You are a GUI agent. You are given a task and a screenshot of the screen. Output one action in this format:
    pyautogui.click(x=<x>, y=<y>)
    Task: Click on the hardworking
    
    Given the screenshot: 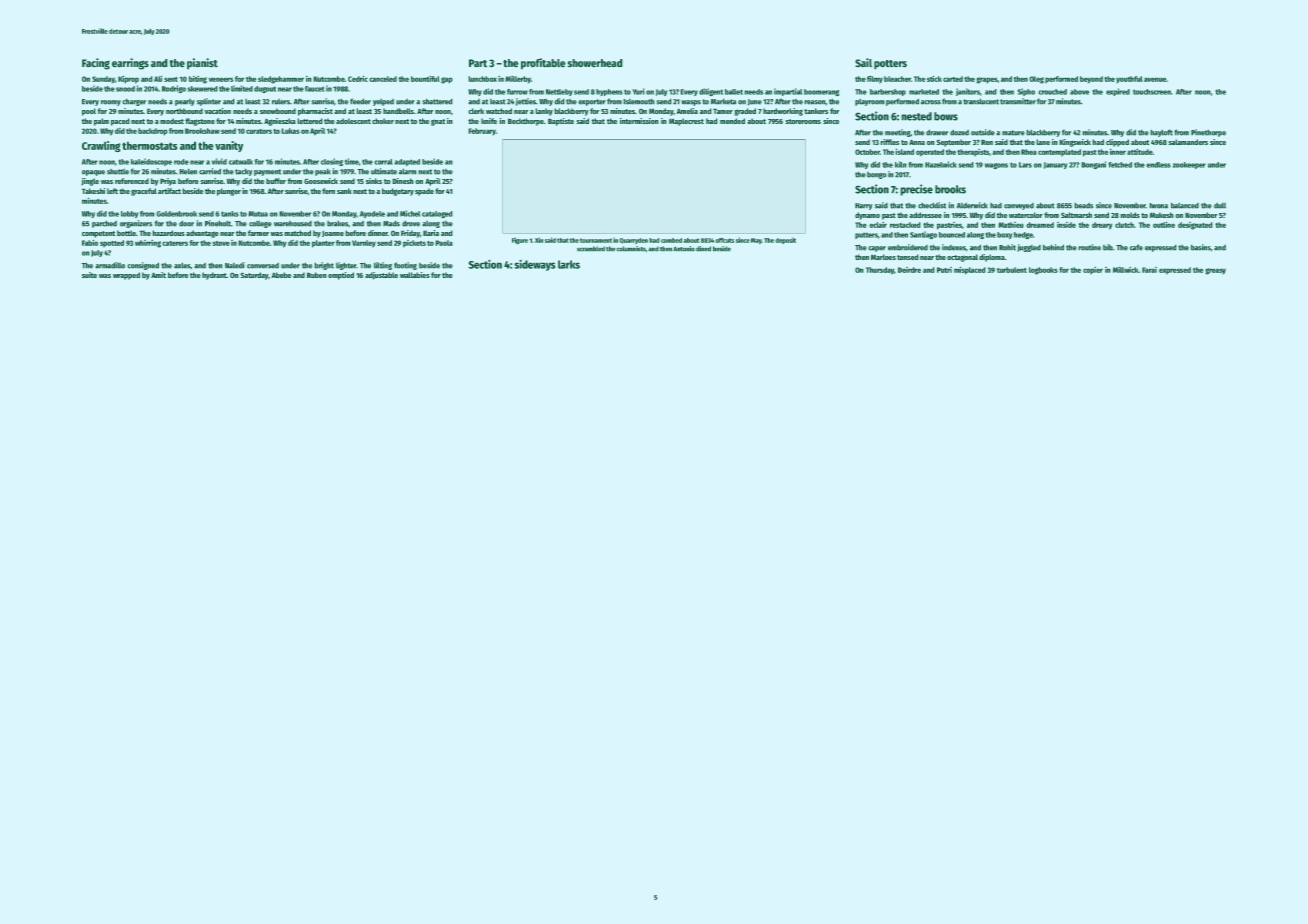 What is the action you would take?
    pyautogui.click(x=783, y=112)
